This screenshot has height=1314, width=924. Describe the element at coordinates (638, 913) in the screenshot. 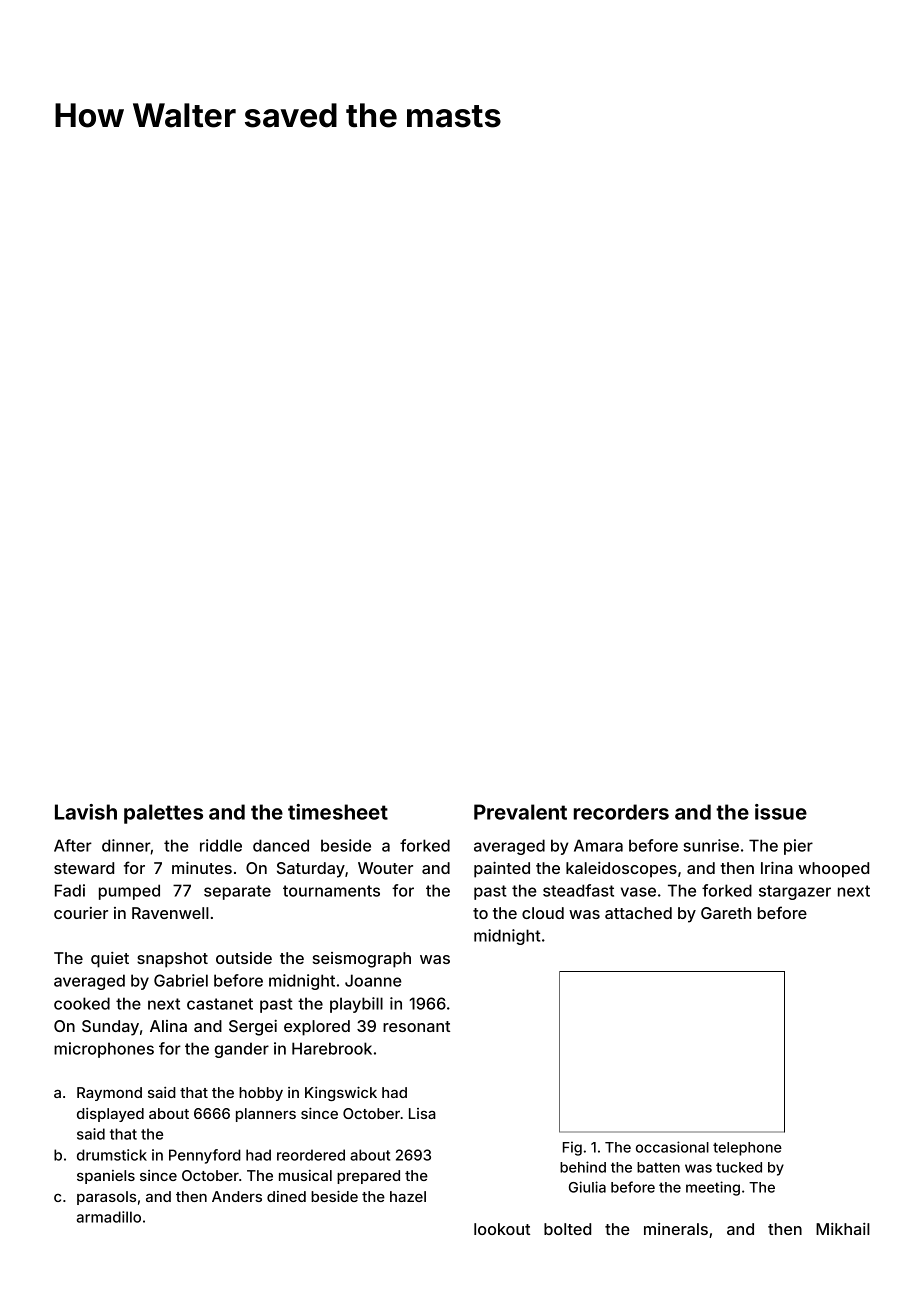

I see `attached` at that location.
